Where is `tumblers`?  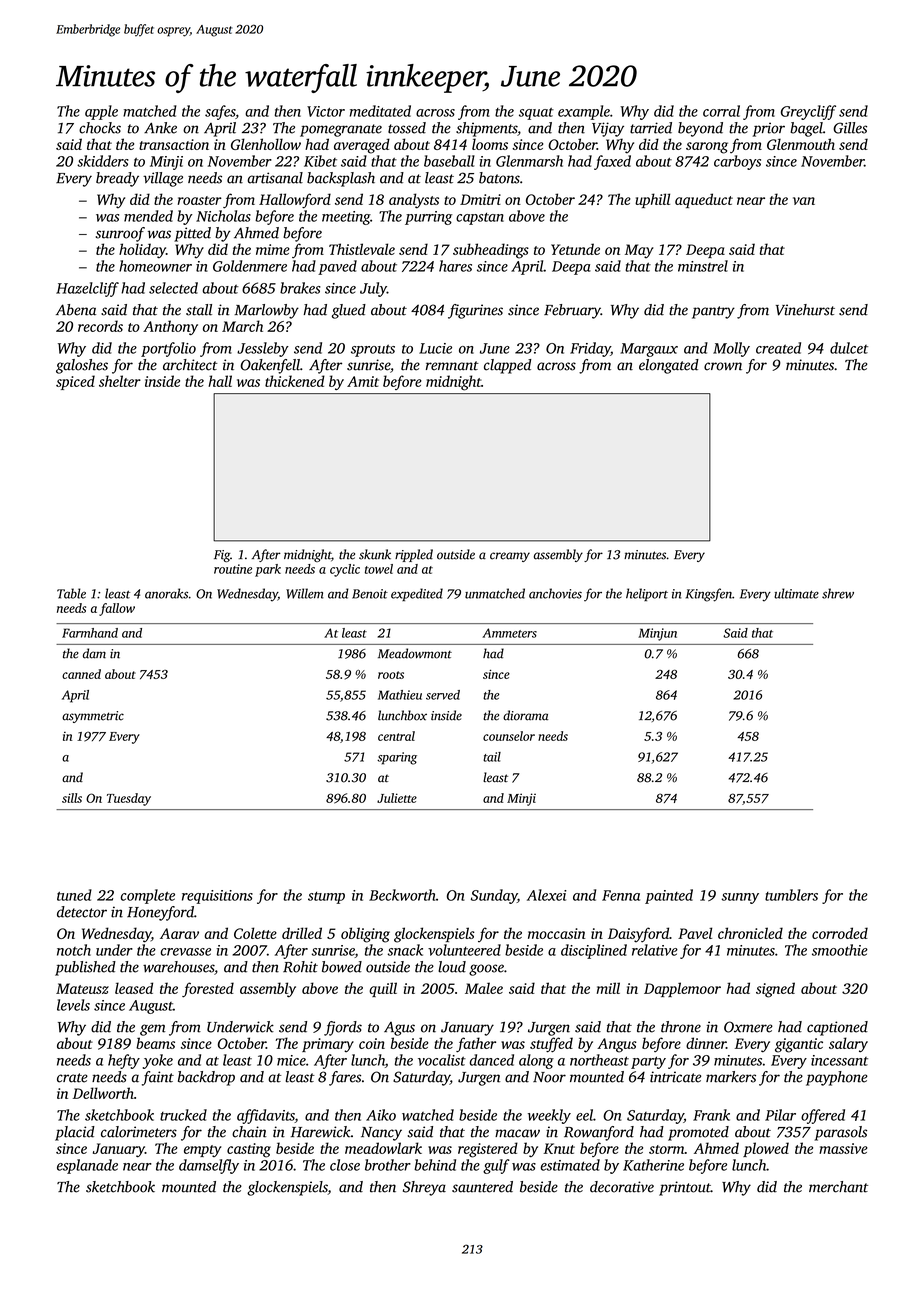 tumblers is located at coordinates (791, 895).
